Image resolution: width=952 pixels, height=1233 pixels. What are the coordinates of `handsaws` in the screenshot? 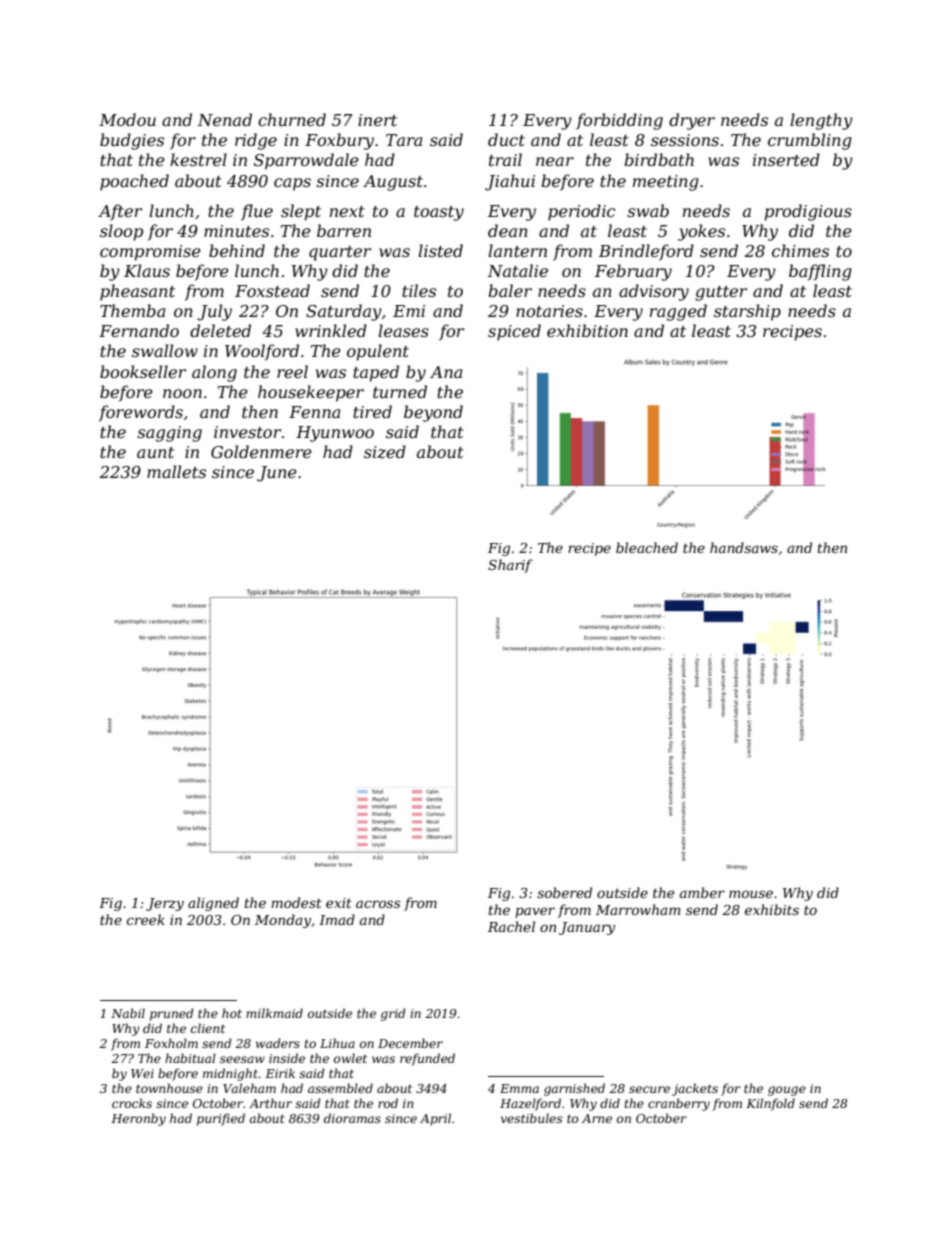 It's located at (744, 547).
